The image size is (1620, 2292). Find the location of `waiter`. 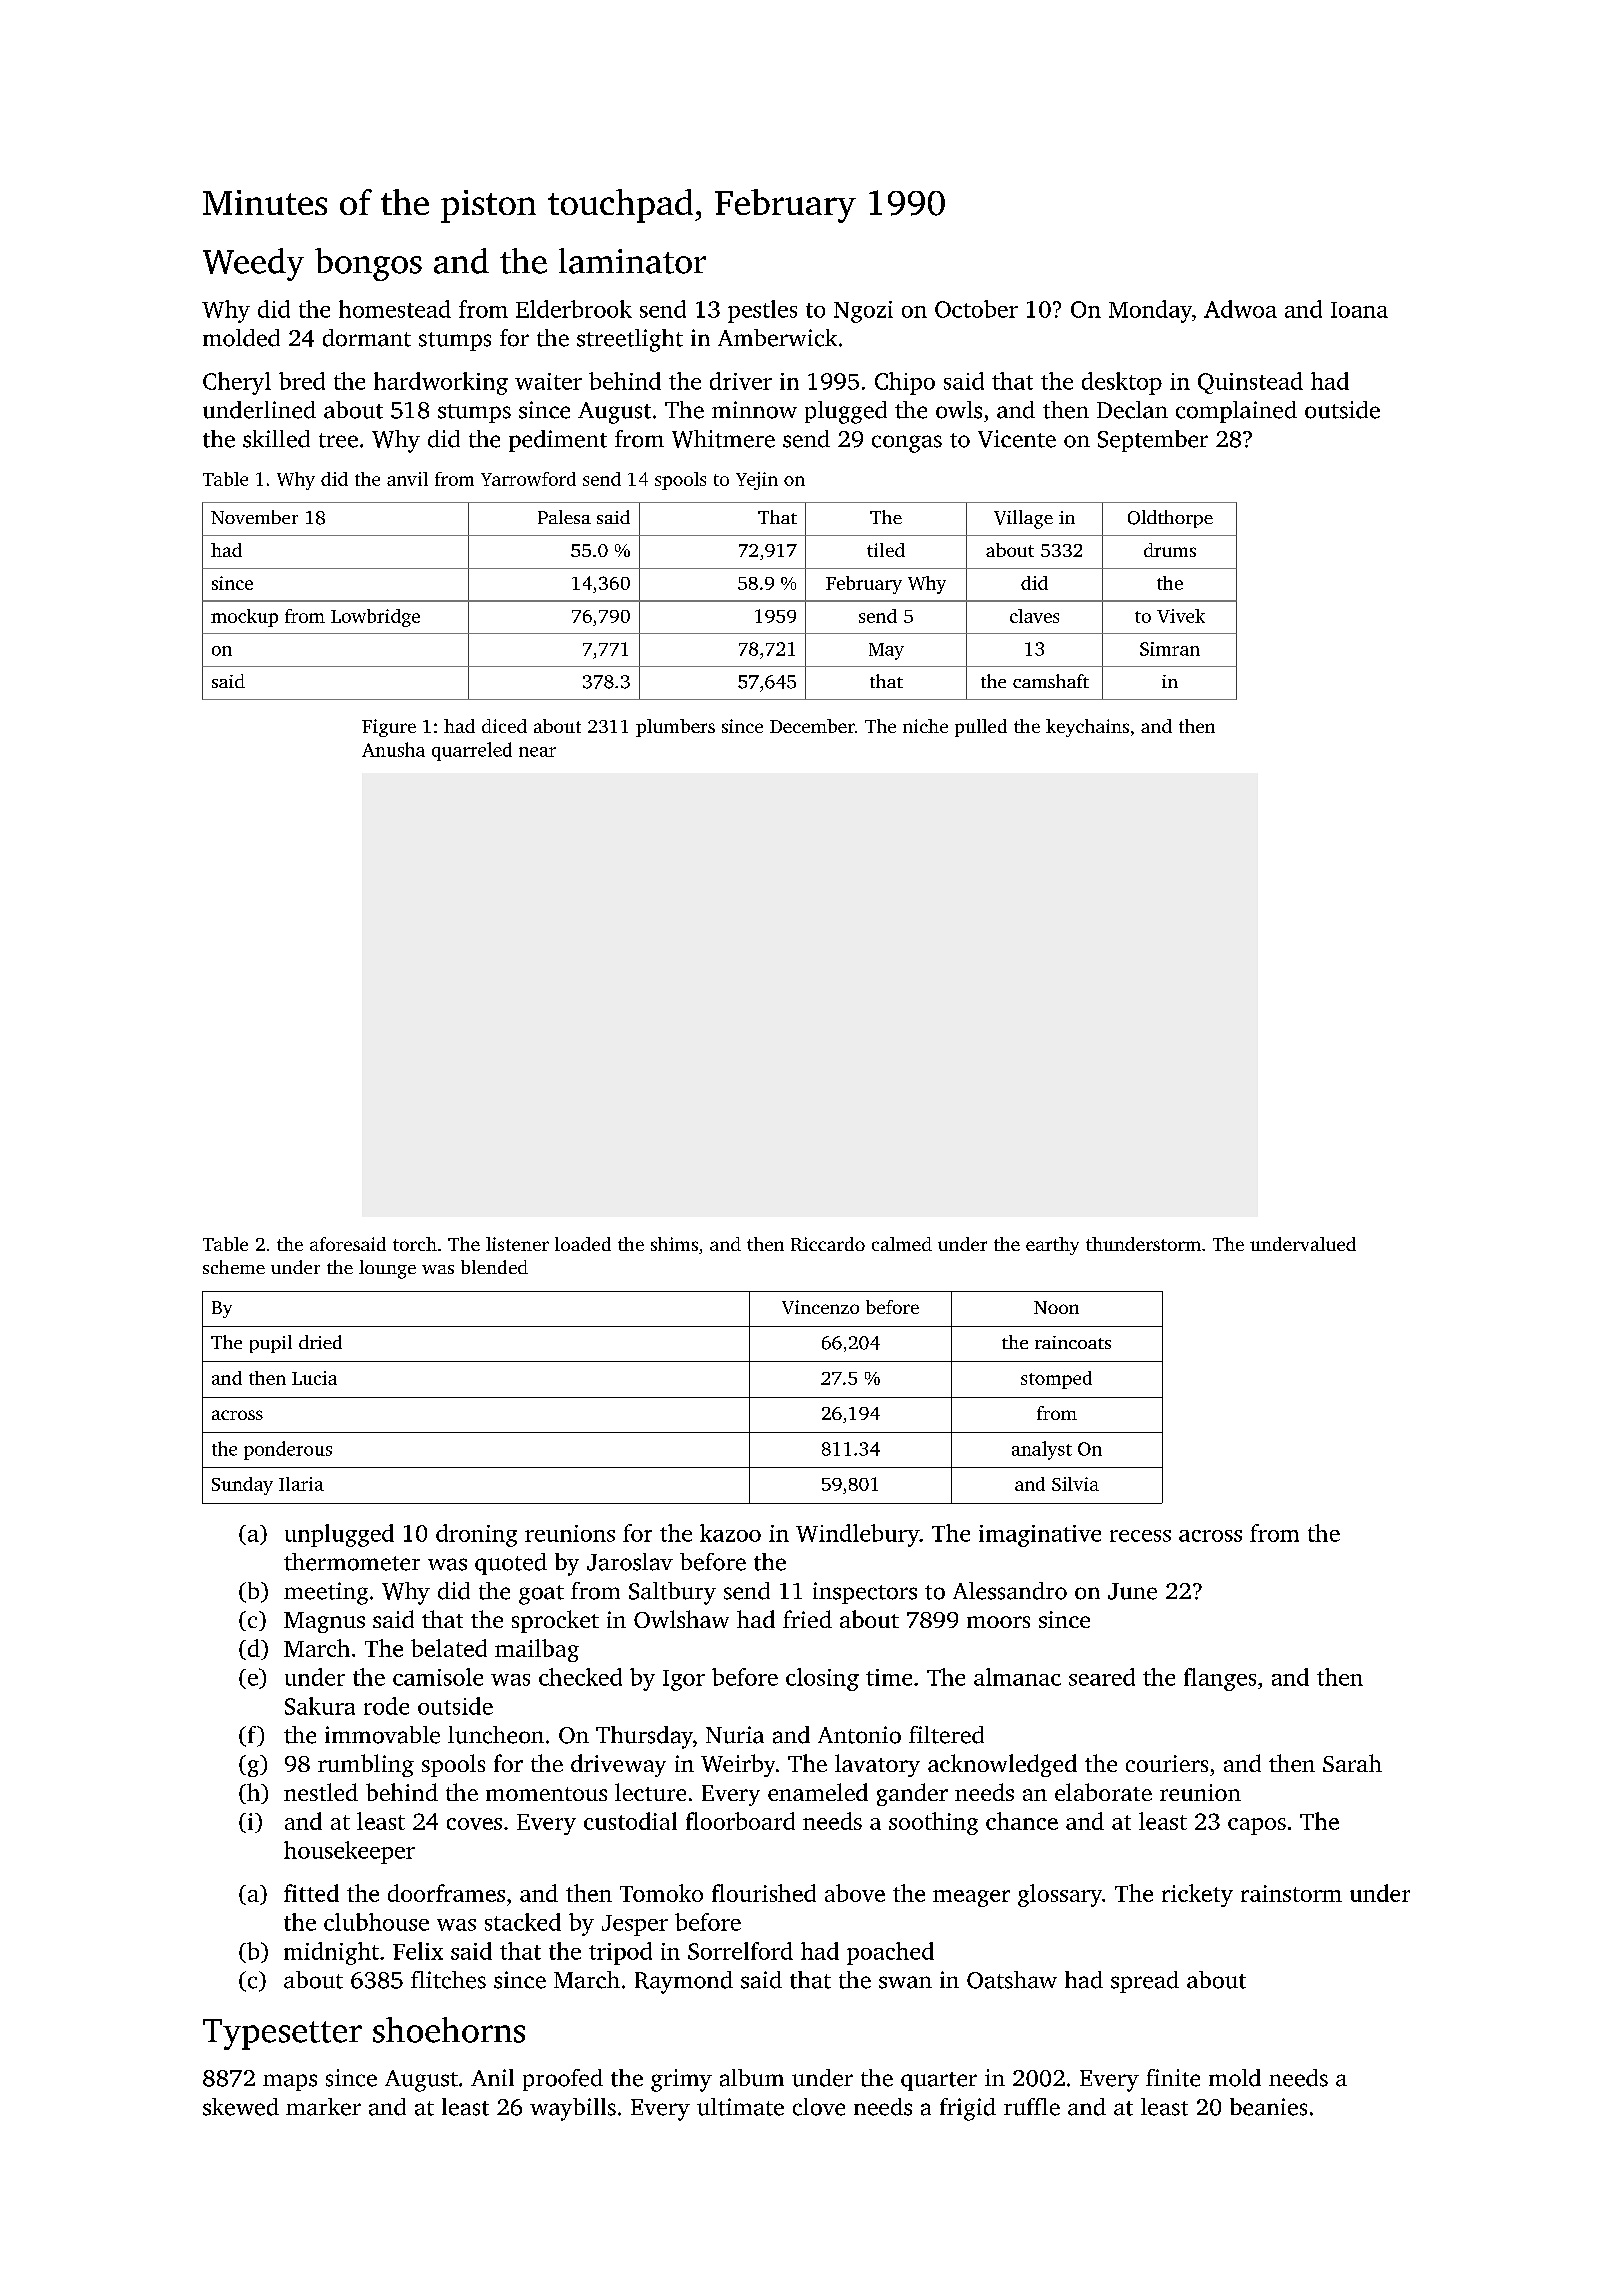

waiter is located at coordinates (548, 381).
